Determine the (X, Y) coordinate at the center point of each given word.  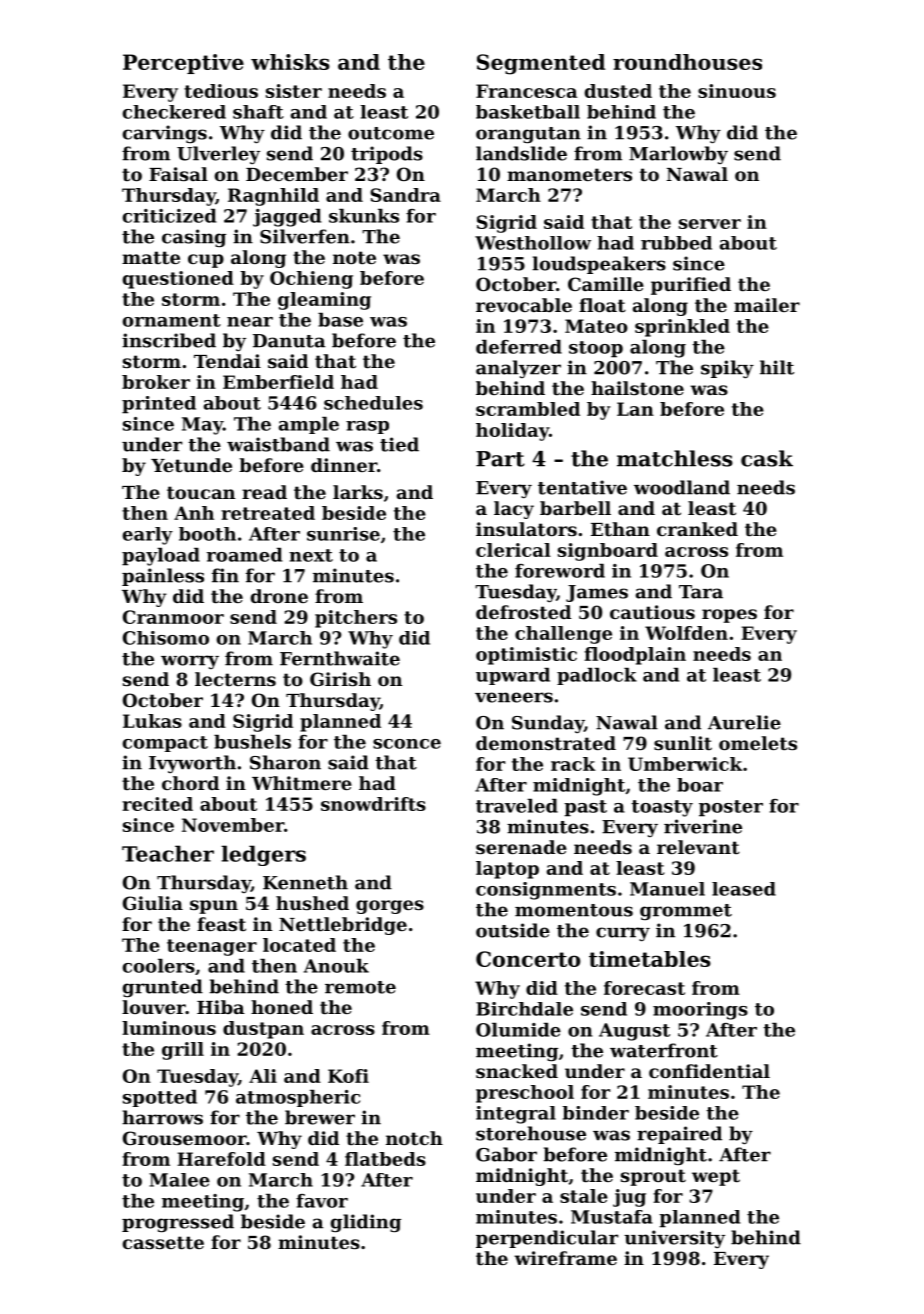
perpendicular (547, 1239)
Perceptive (183, 64)
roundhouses (687, 62)
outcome (391, 133)
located (299, 945)
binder (595, 1113)
